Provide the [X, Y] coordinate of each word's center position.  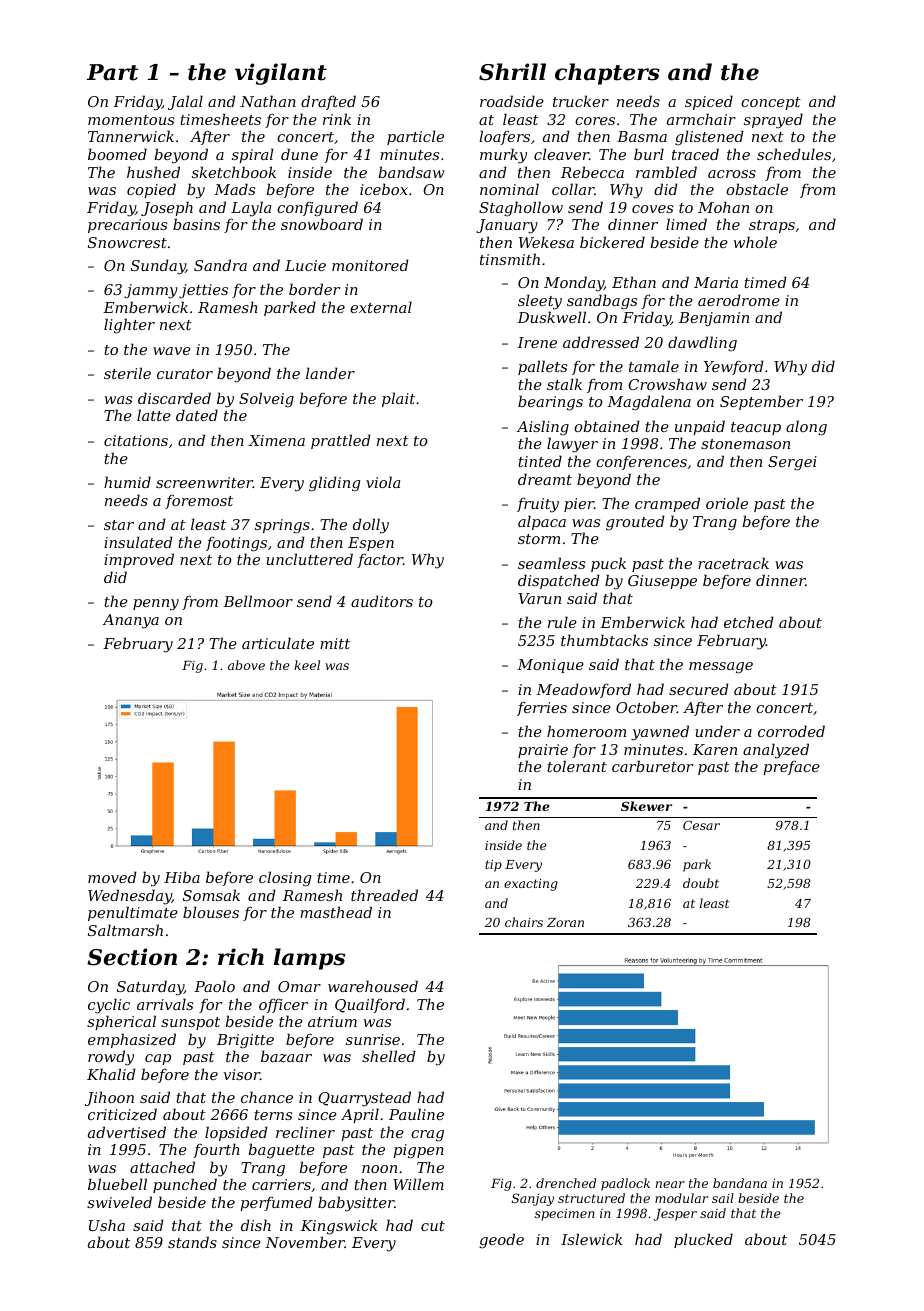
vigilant [281, 74]
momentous [131, 120]
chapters [607, 74]
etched [749, 622]
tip [493, 866]
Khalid [111, 1074]
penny [156, 605]
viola [383, 482]
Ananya [131, 621]
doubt [701, 883]
